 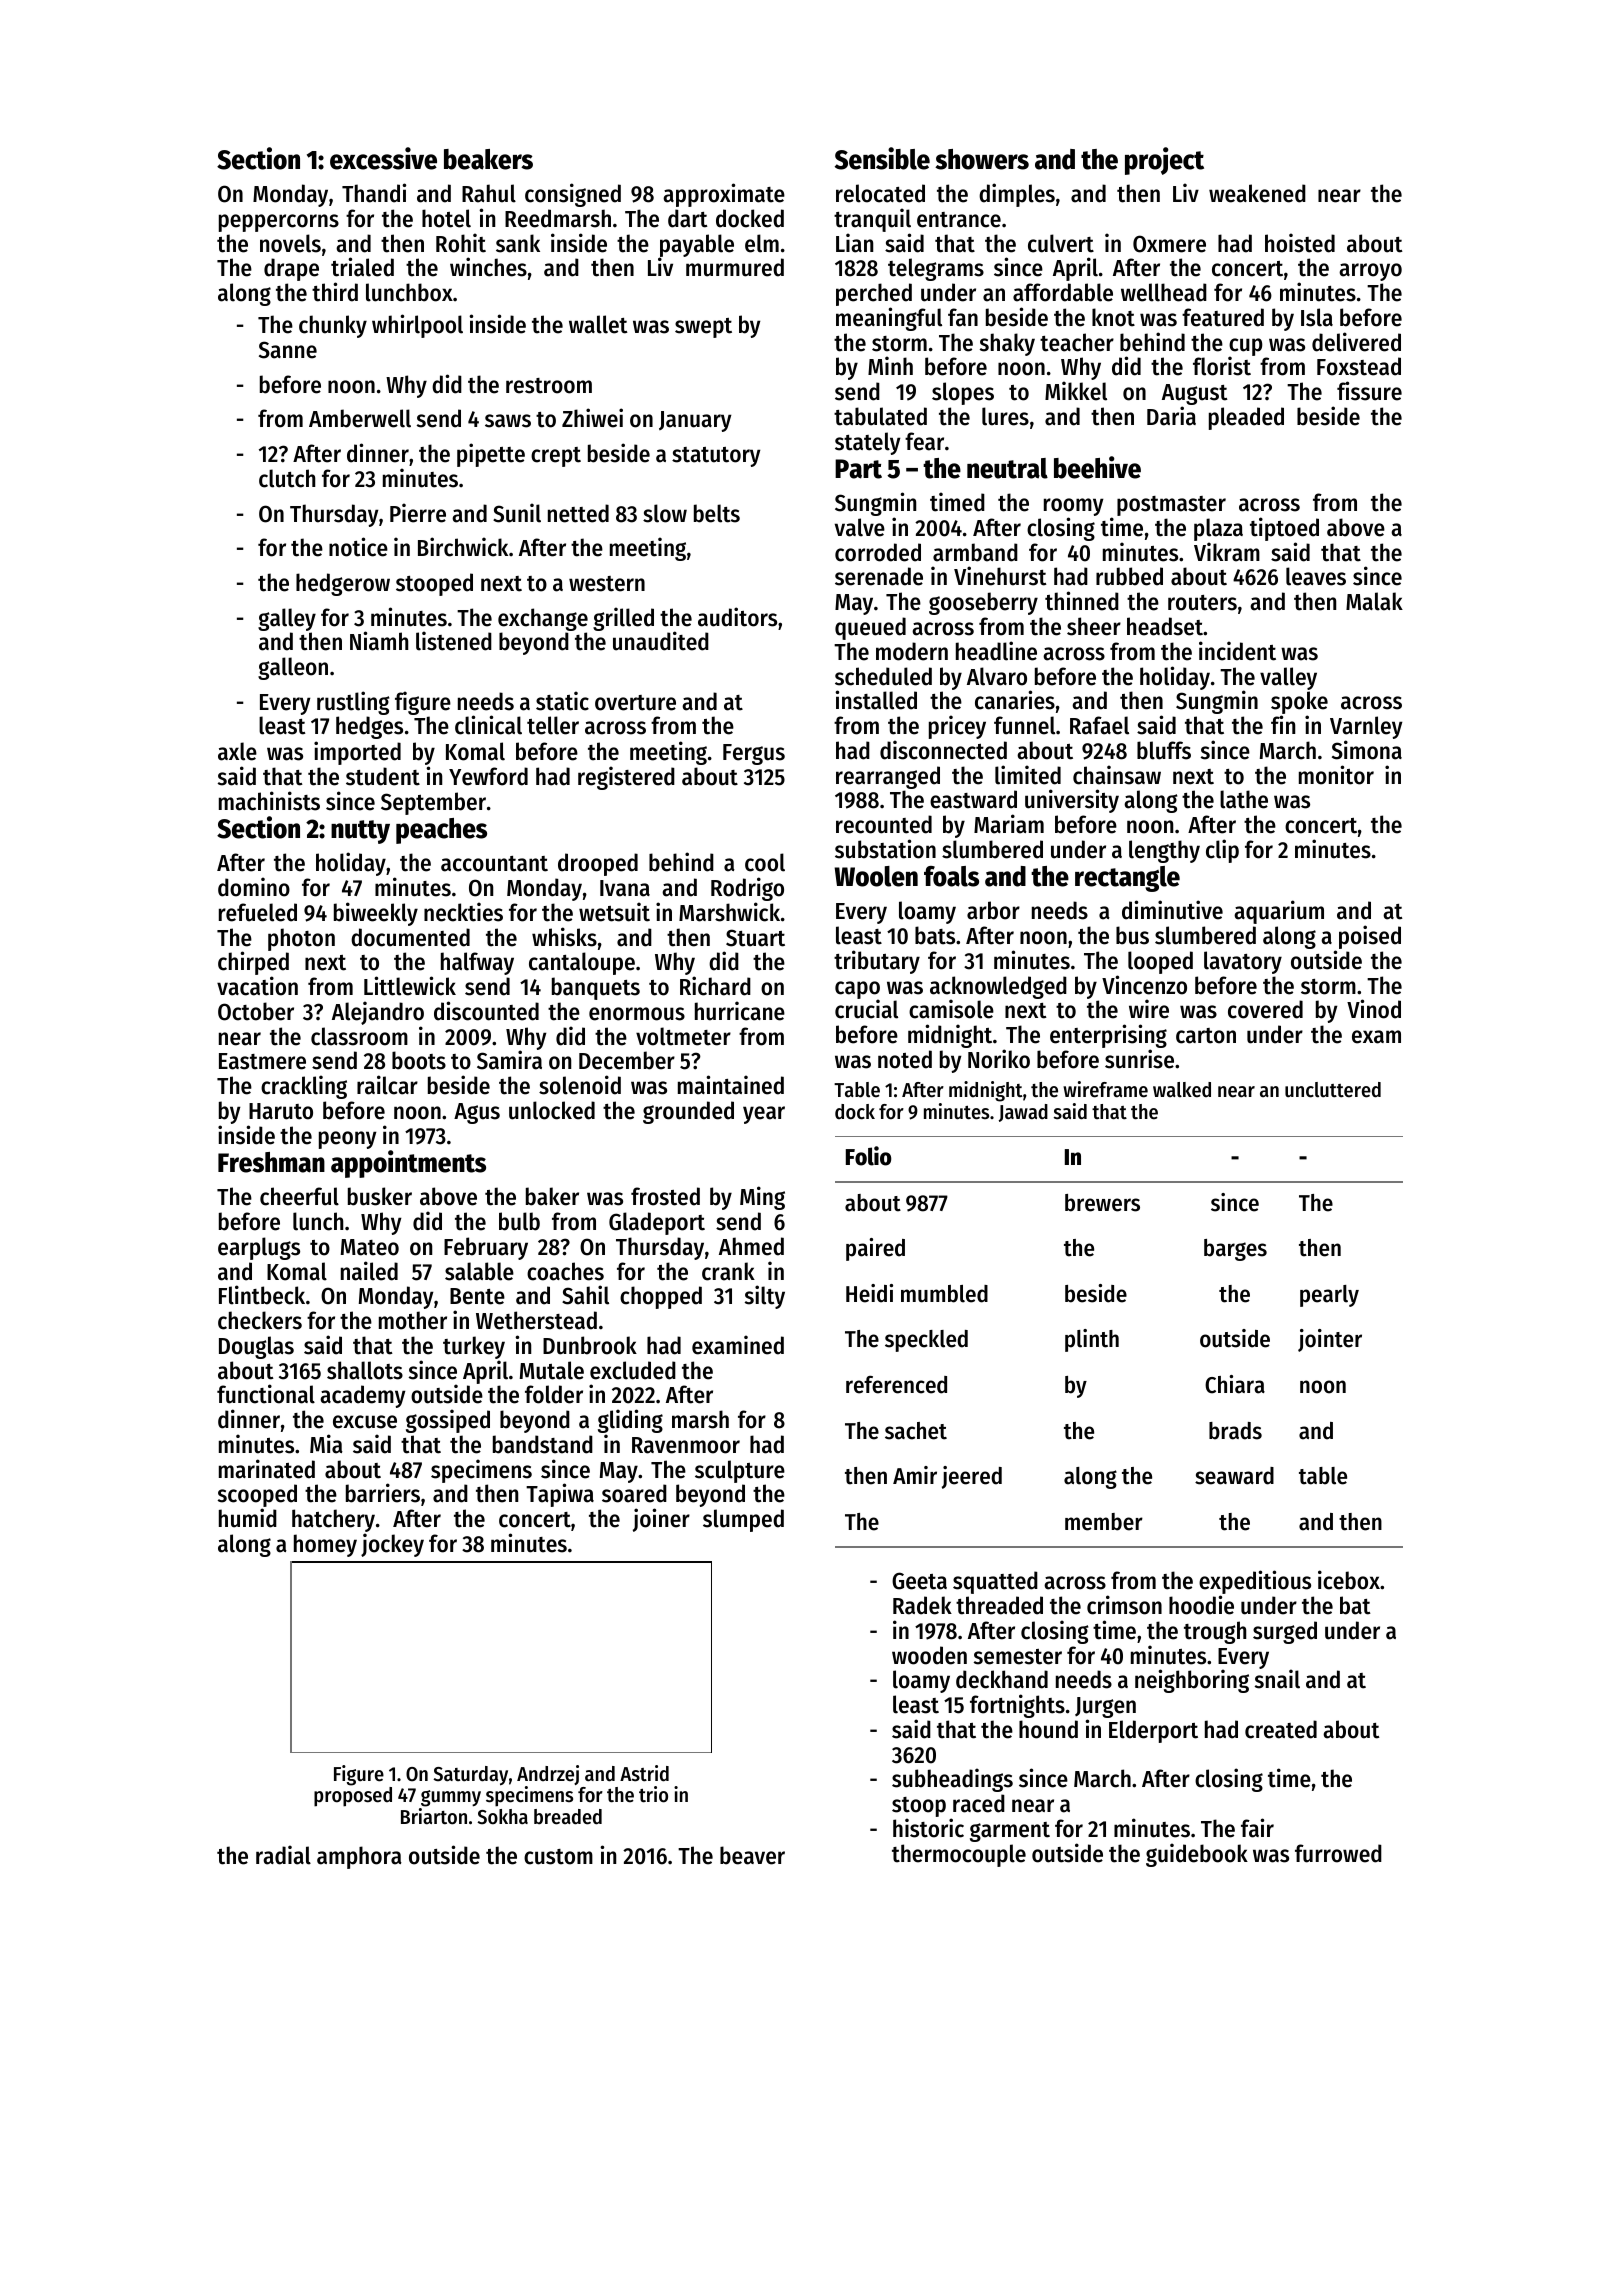 What do you see at coordinates (1164, 292) in the screenshot?
I see `wellhead` at bounding box center [1164, 292].
